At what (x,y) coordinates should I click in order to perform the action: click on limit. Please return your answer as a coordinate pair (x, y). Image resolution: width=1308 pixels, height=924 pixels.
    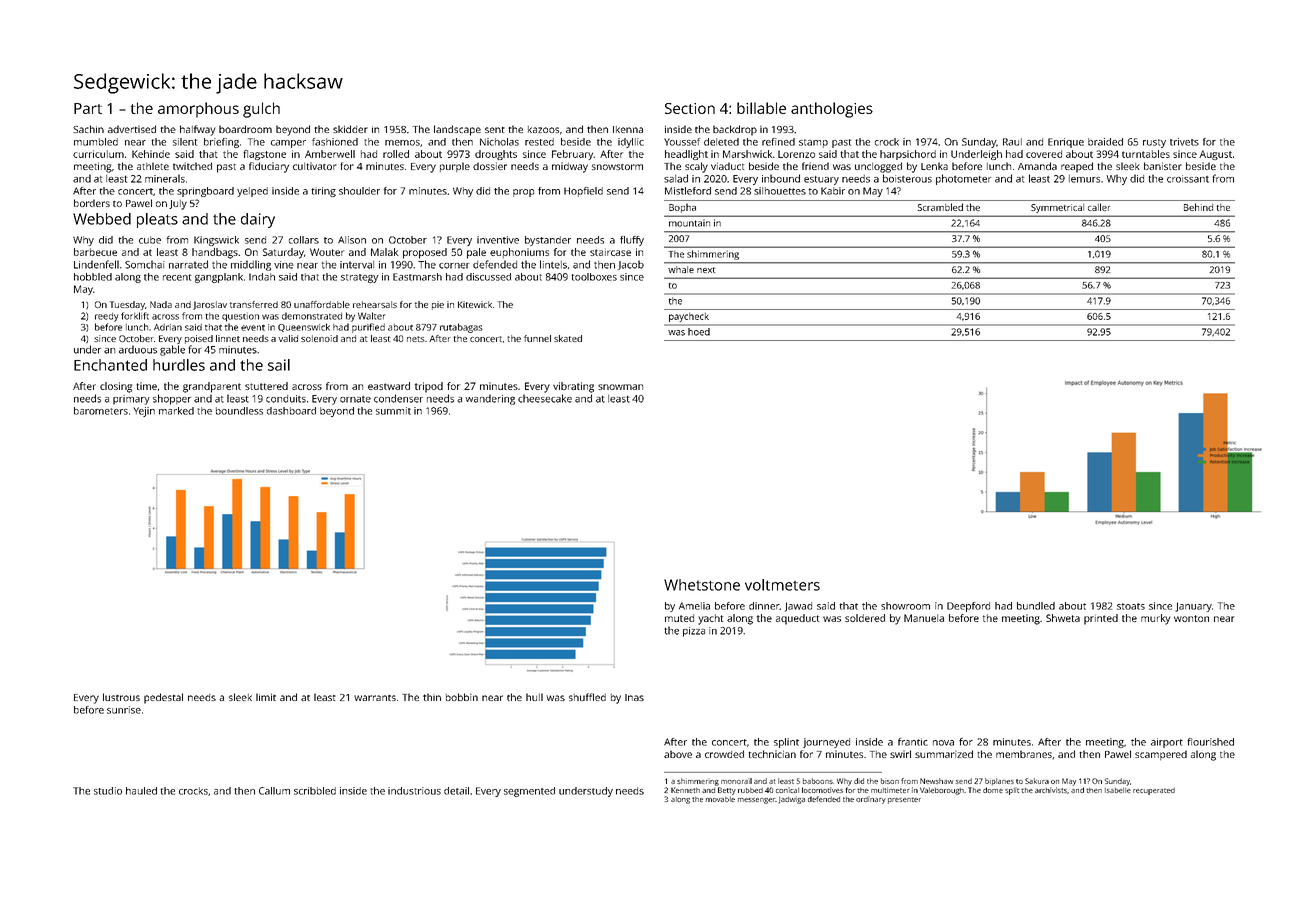
    Looking at the image, I should click on (266, 697).
